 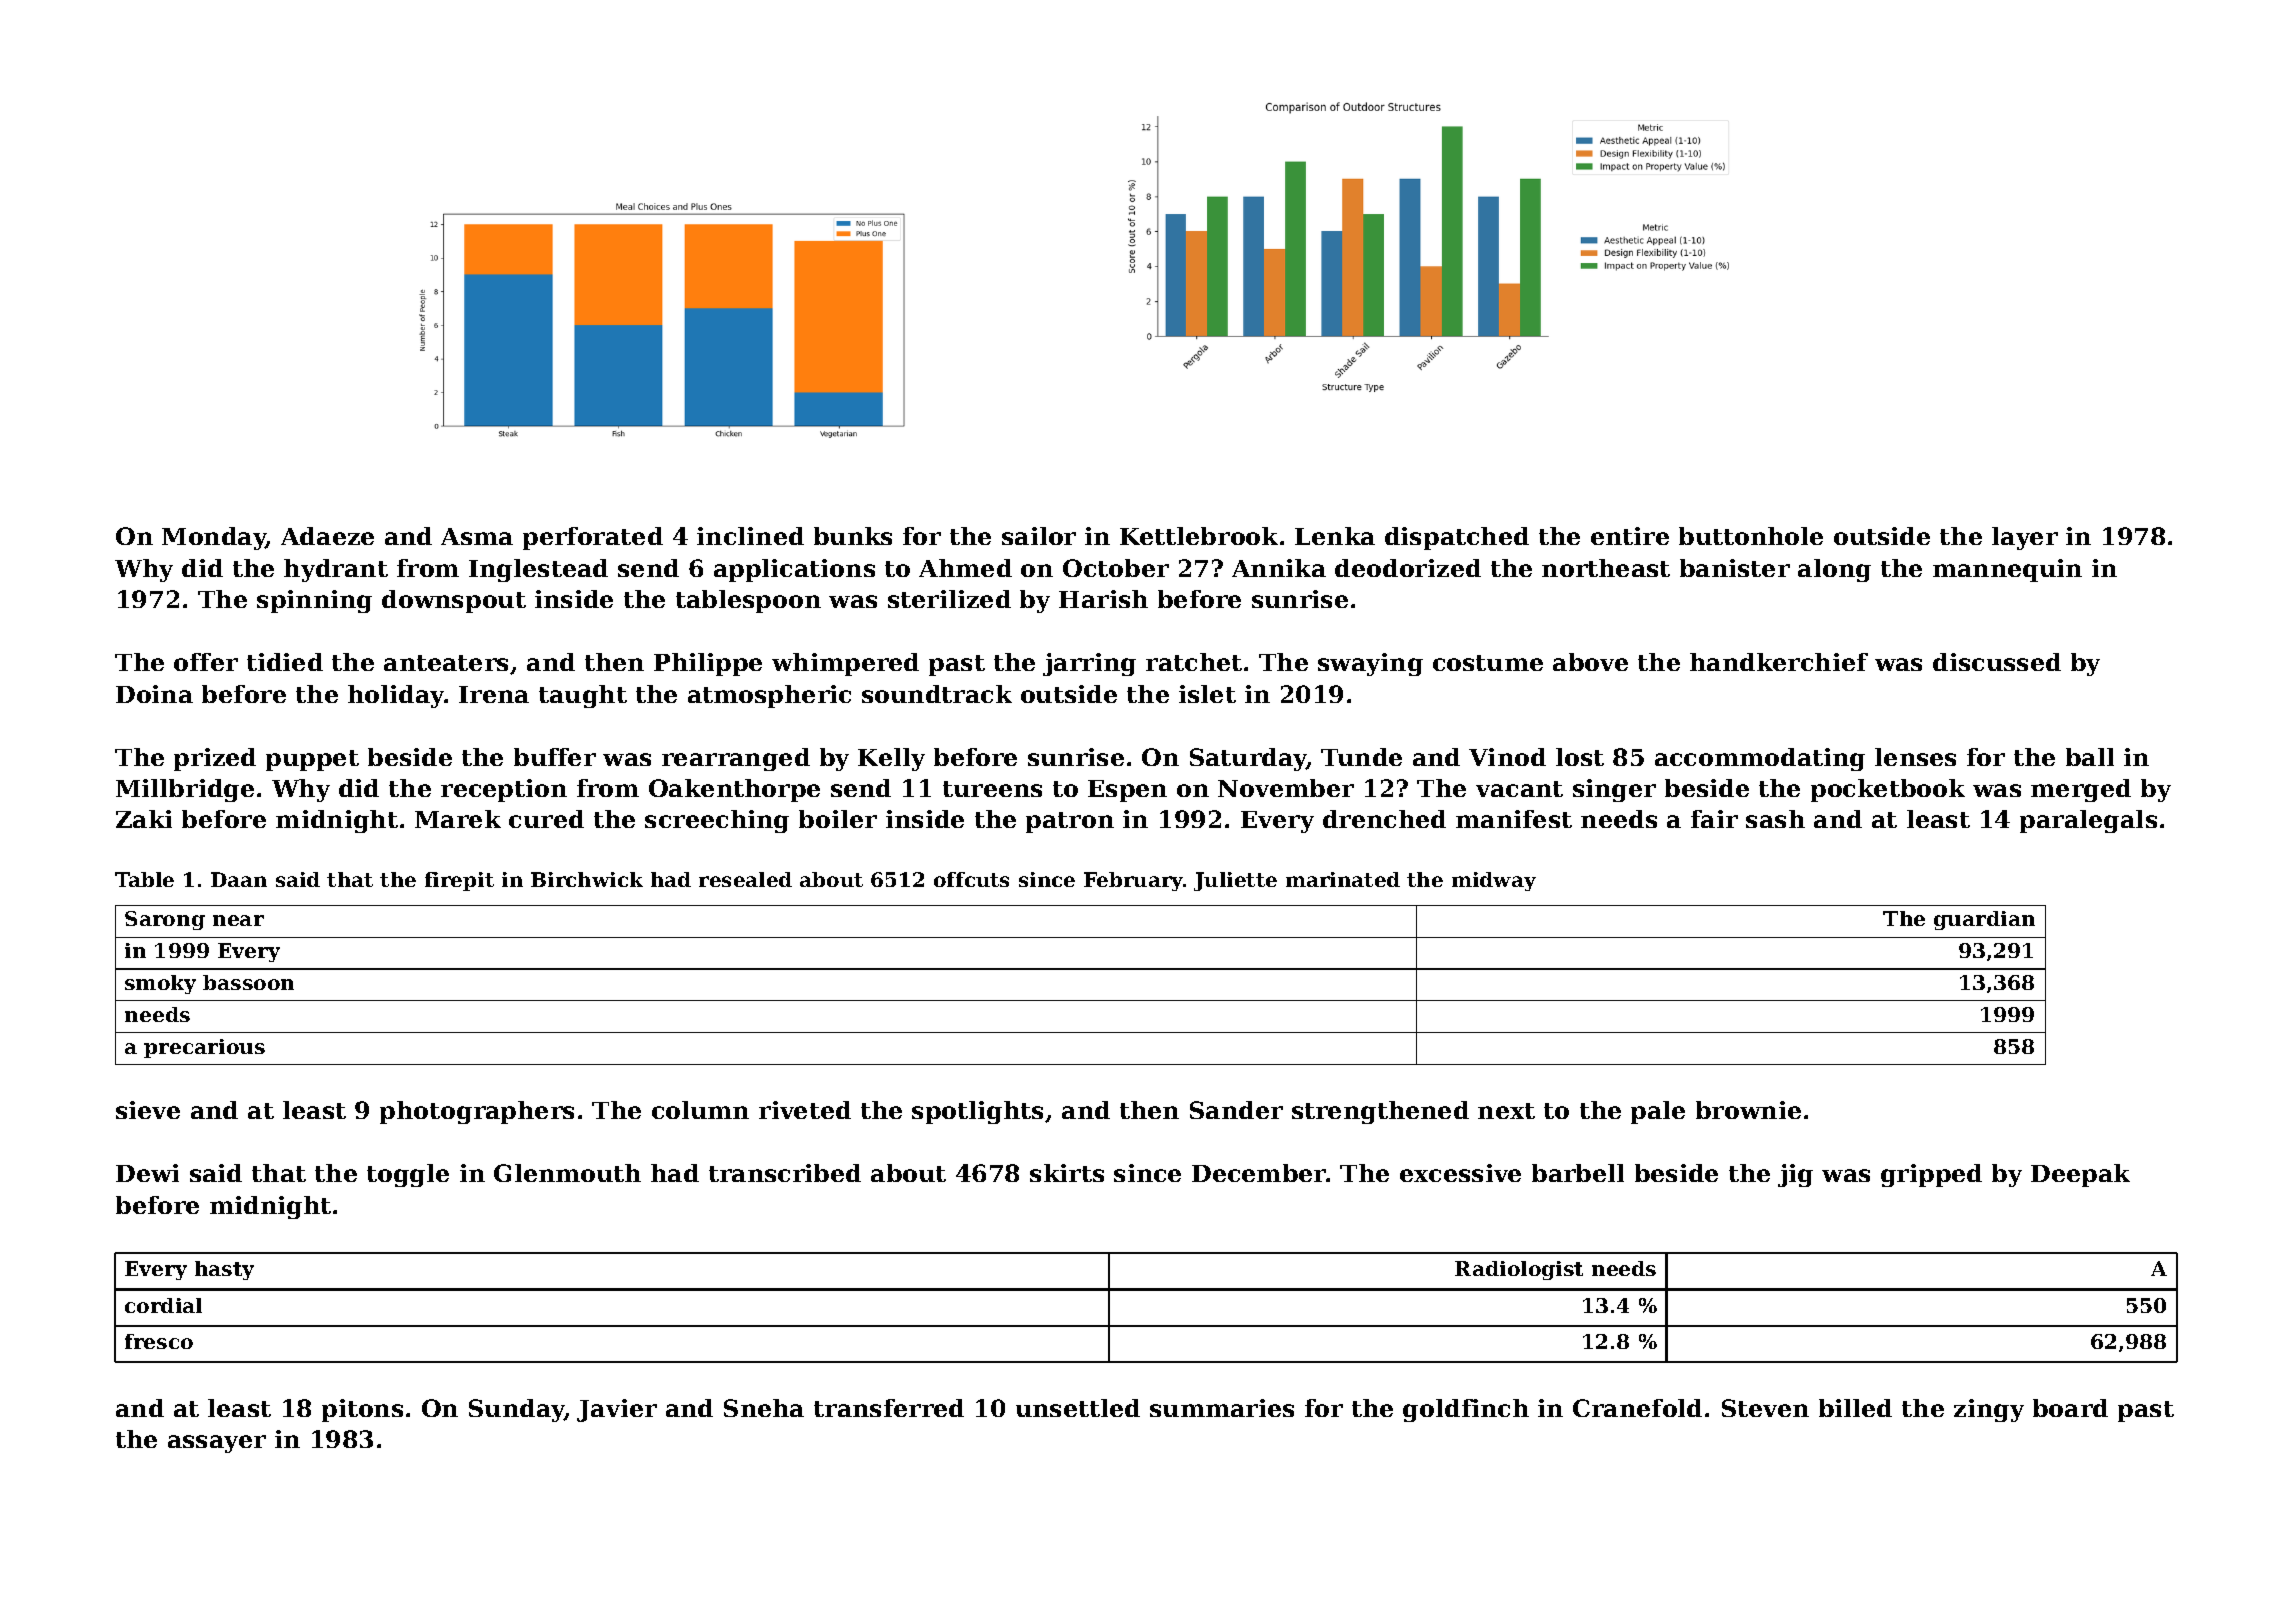 I want to click on assayer, so click(x=217, y=1444).
